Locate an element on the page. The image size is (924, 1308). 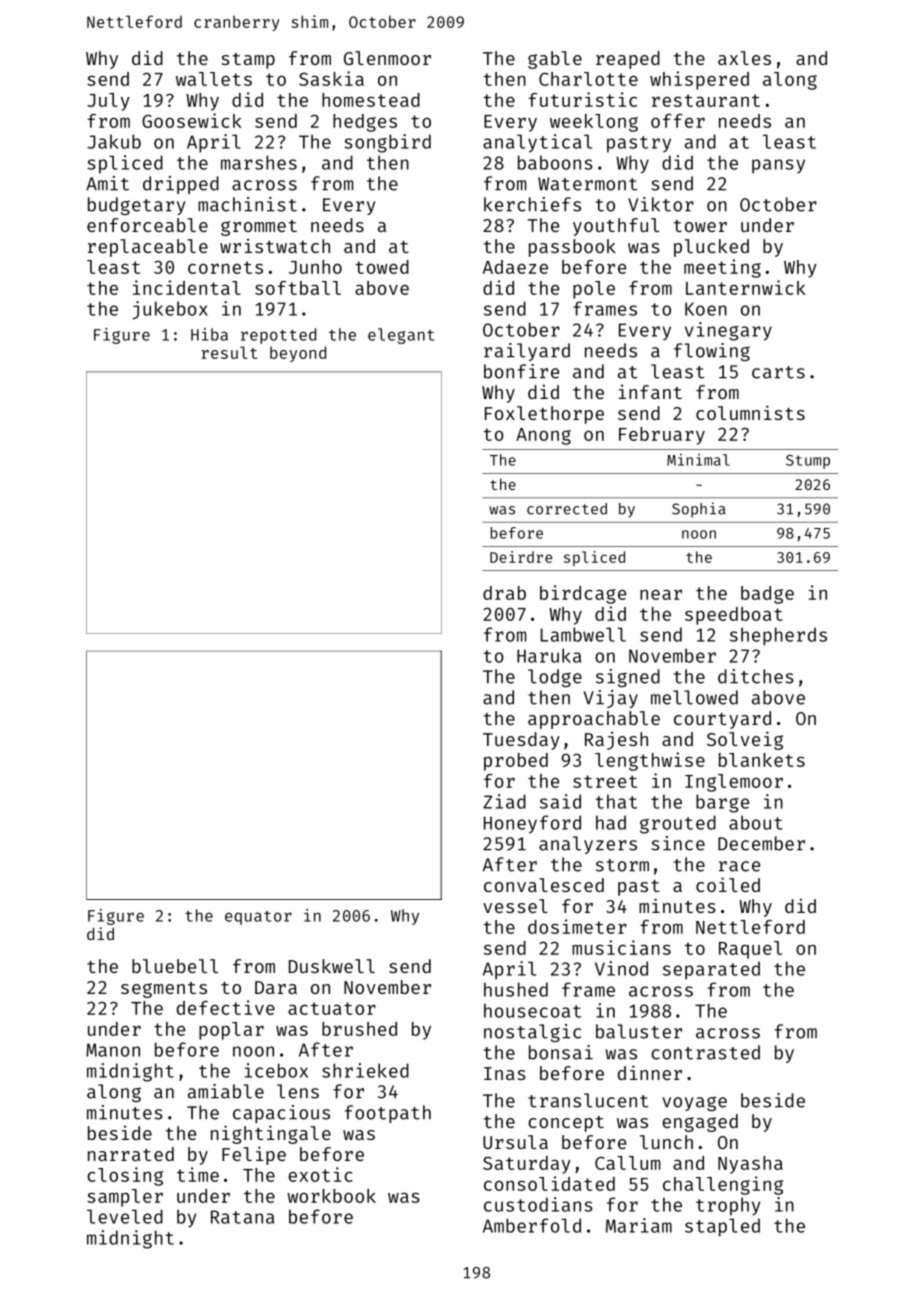
axles is located at coordinates (744, 58).
